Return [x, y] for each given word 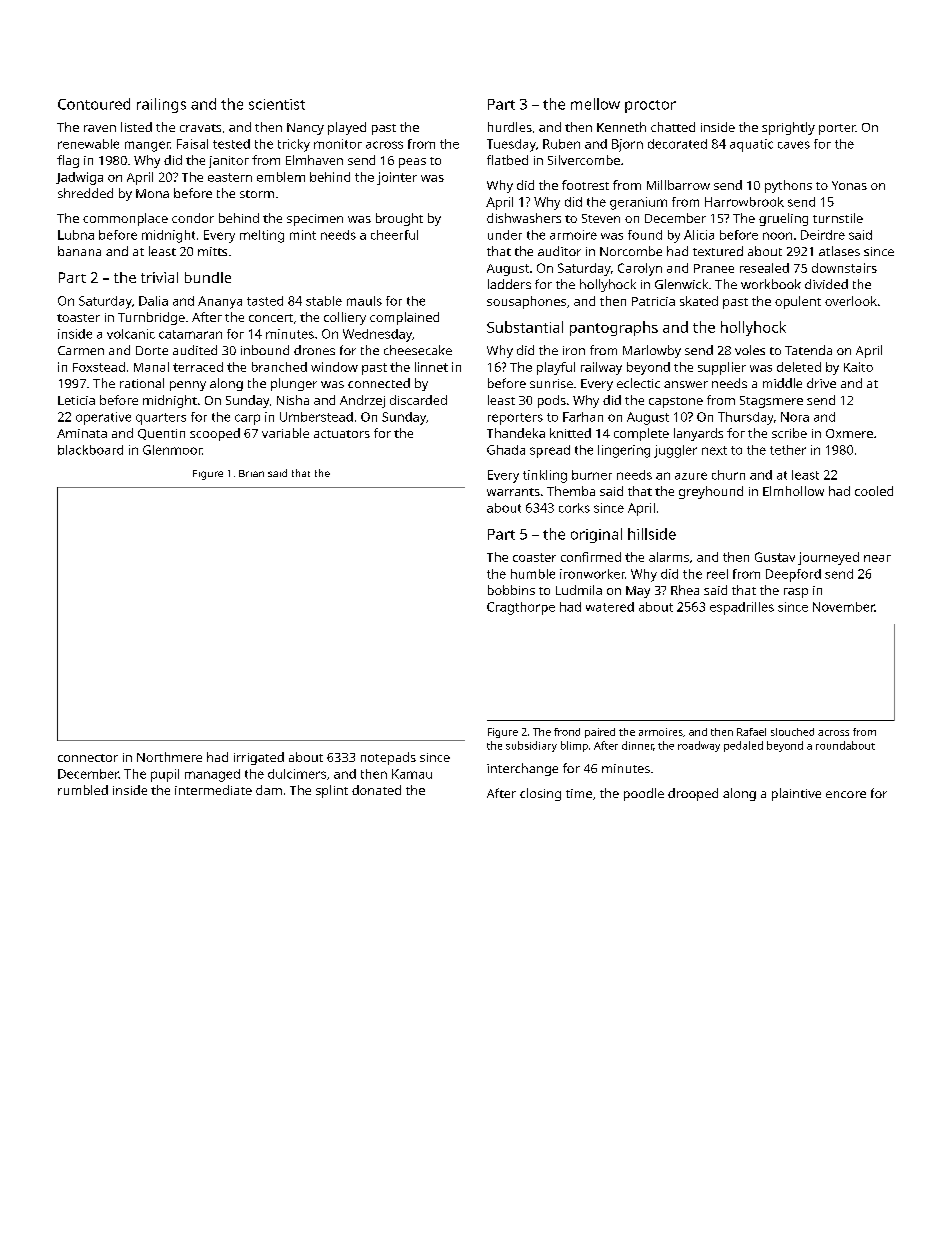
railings [161, 105]
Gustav [775, 557]
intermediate [213, 790]
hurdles [510, 127]
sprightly [788, 128]
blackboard [90, 450]
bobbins [511, 590]
